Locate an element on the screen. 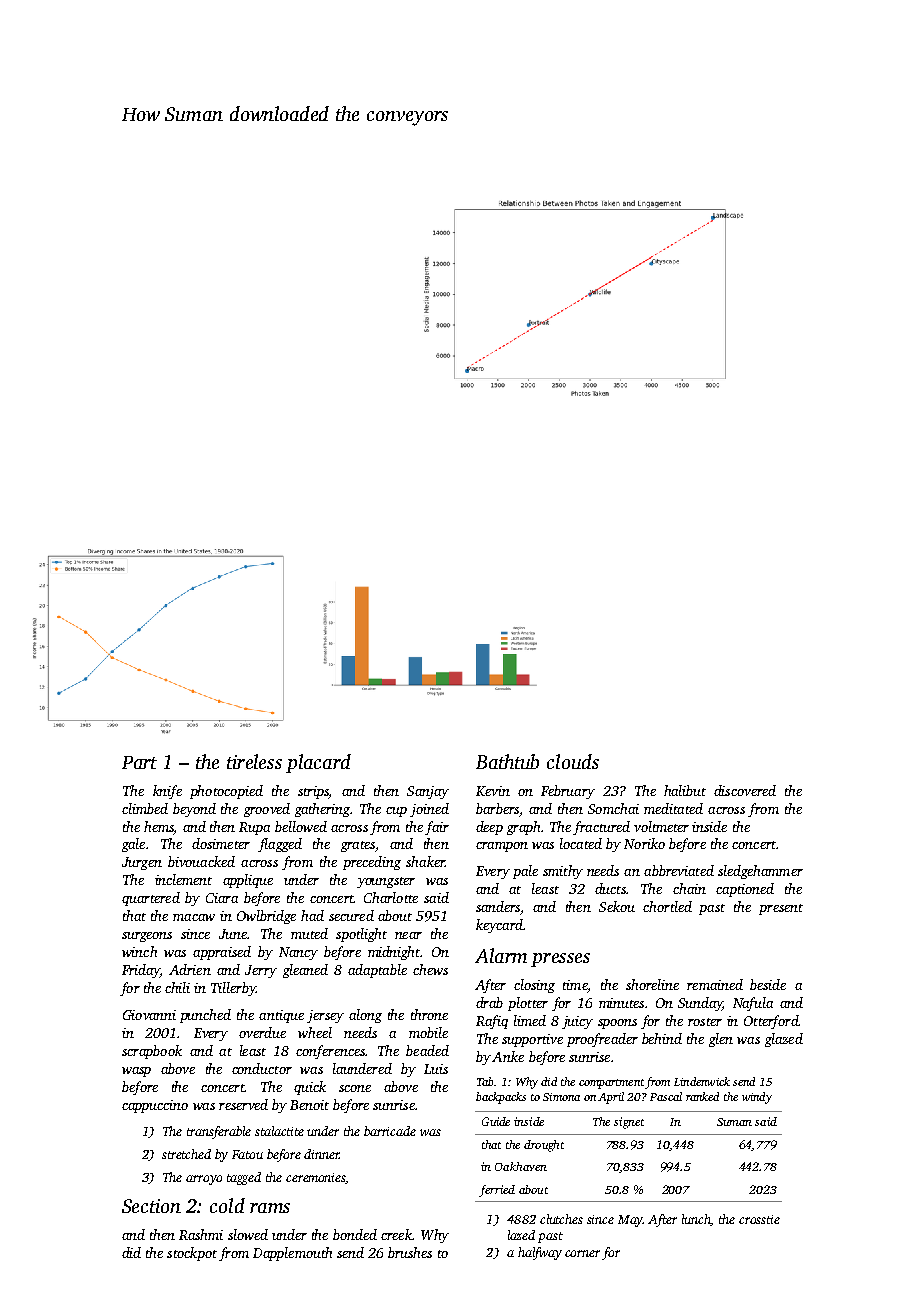 The height and width of the screenshot is (1314, 924). barbers is located at coordinates (497, 808).
